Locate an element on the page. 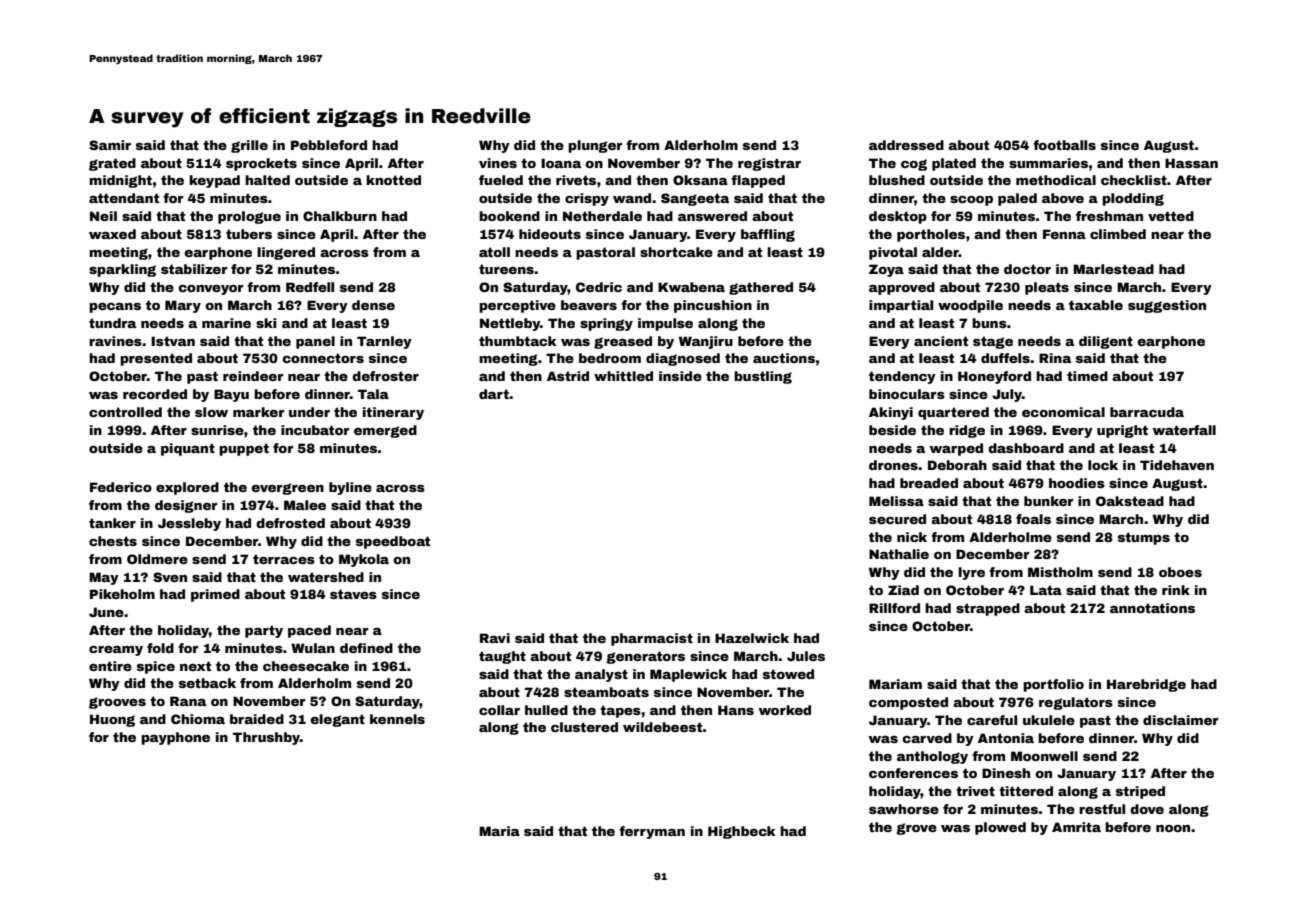 The width and height of the image is (1308, 924). scoop is located at coordinates (971, 201).
